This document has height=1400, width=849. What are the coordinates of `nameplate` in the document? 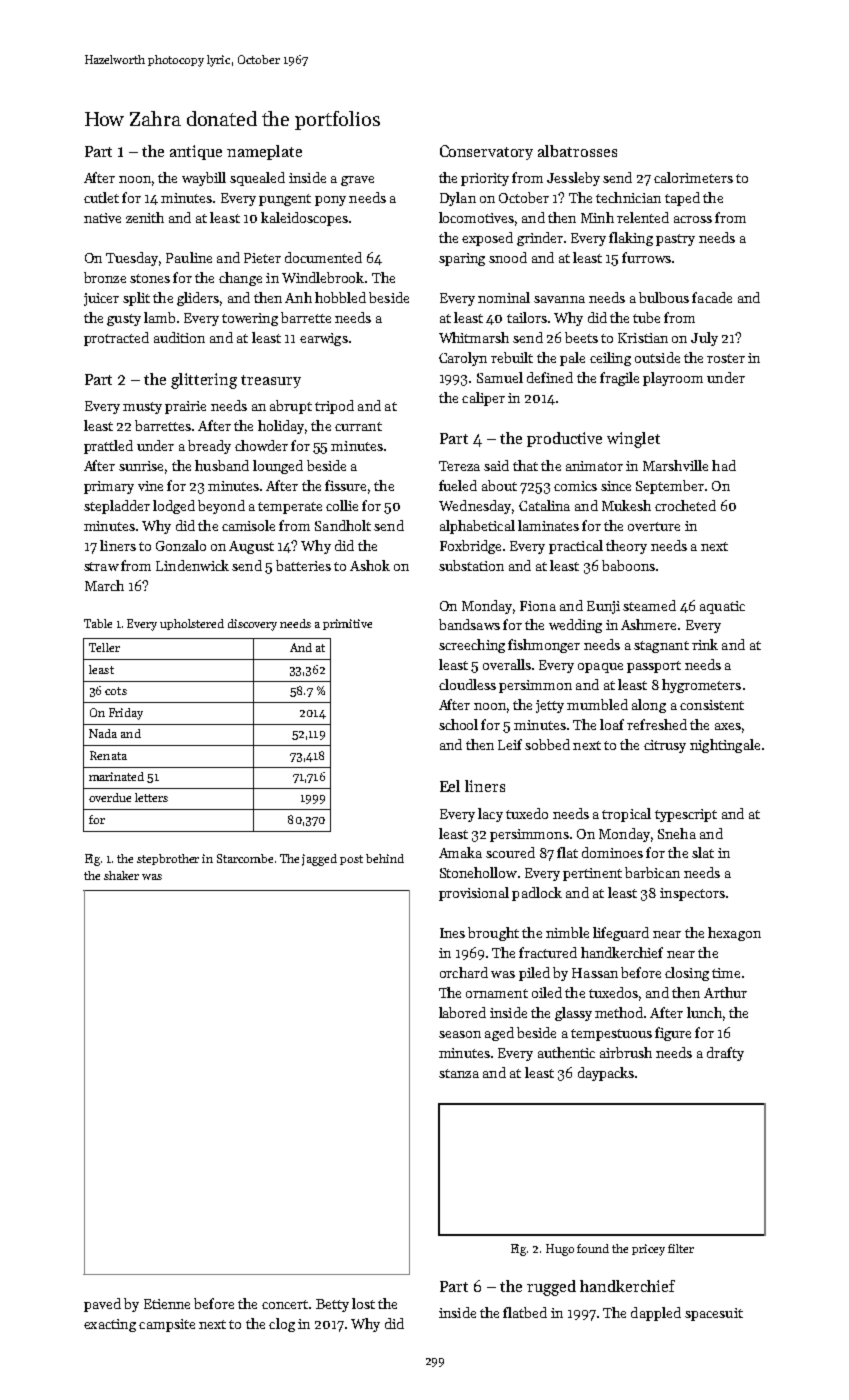 It's located at (264, 152).
